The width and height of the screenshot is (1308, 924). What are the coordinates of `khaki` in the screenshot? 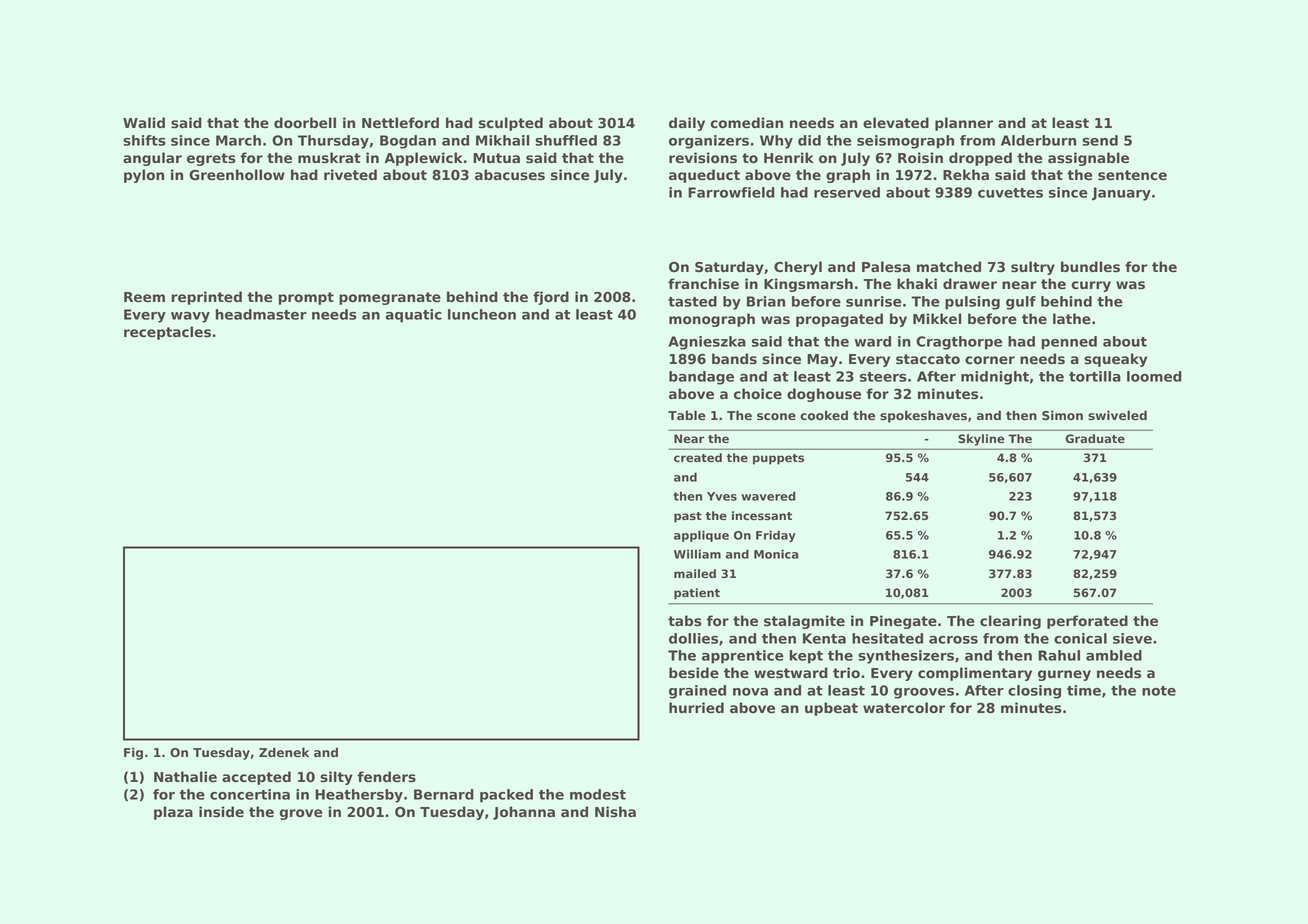 It's located at (917, 283).
